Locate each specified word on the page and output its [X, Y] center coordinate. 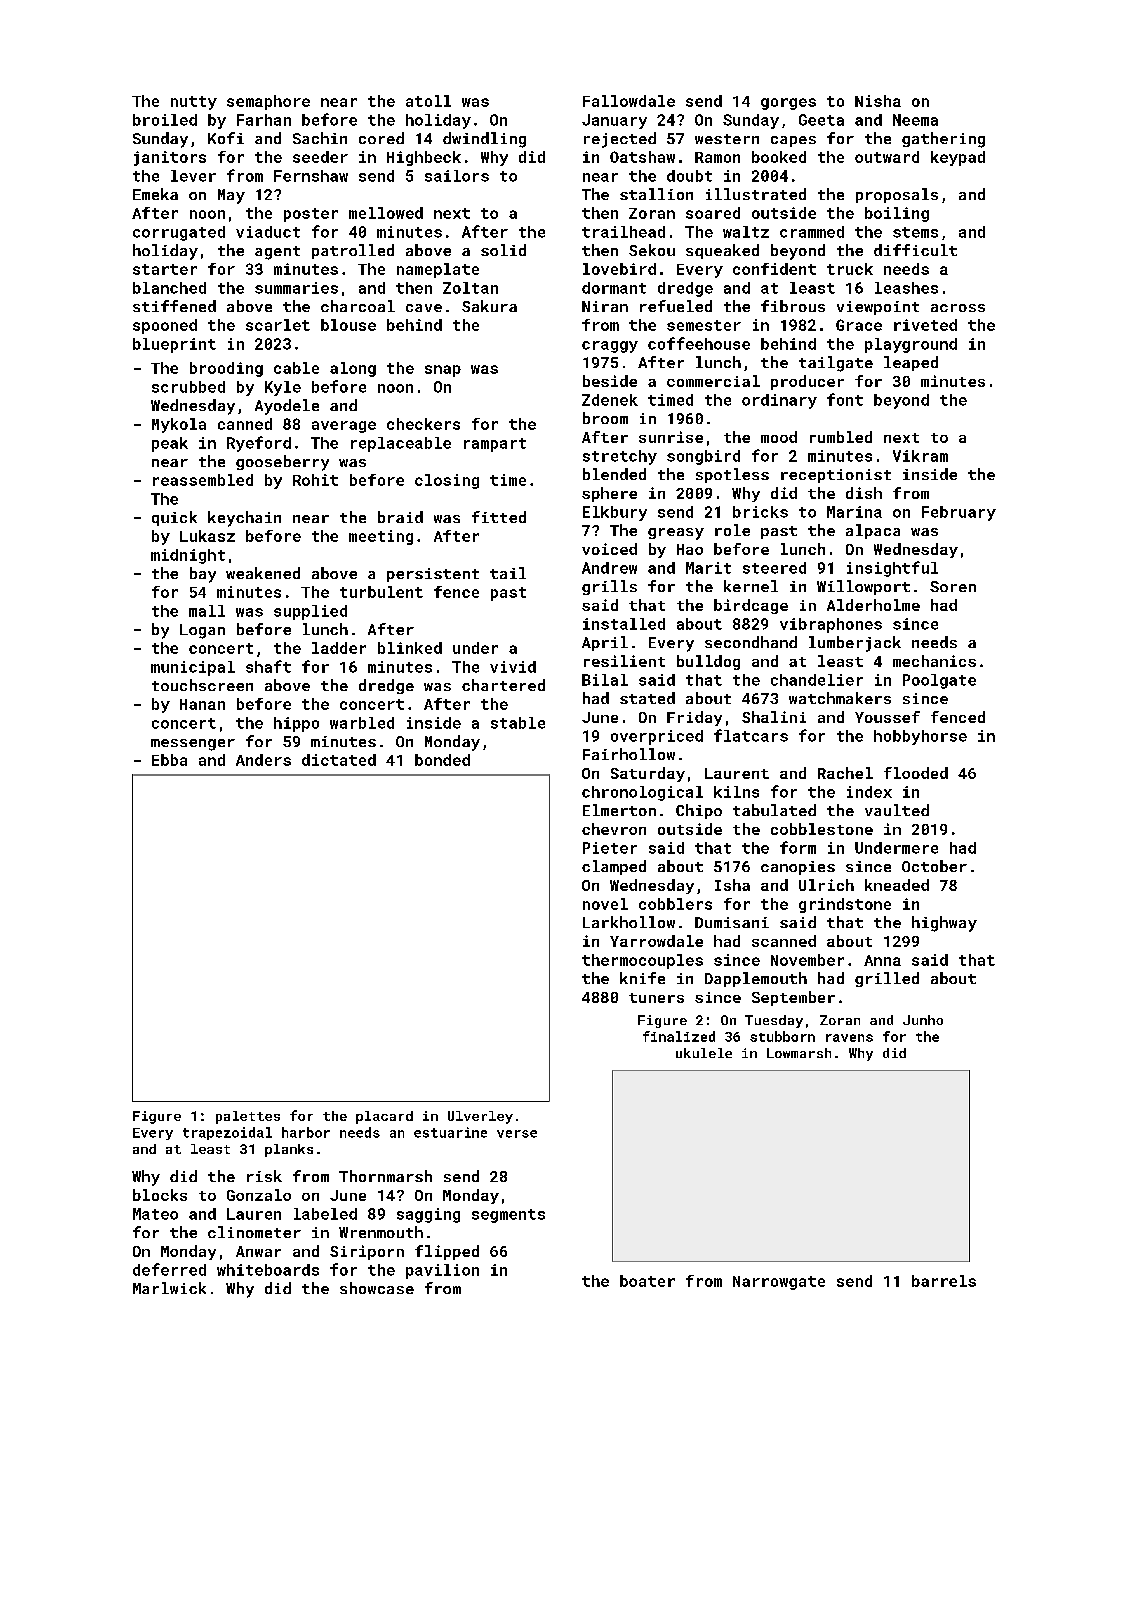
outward [887, 157]
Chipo [699, 811]
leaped [911, 363]
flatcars [751, 735]
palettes [248, 1117]
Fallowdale [629, 101]
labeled [325, 1214]
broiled [165, 120]
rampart [495, 445]
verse [517, 1134]
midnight [188, 556]
